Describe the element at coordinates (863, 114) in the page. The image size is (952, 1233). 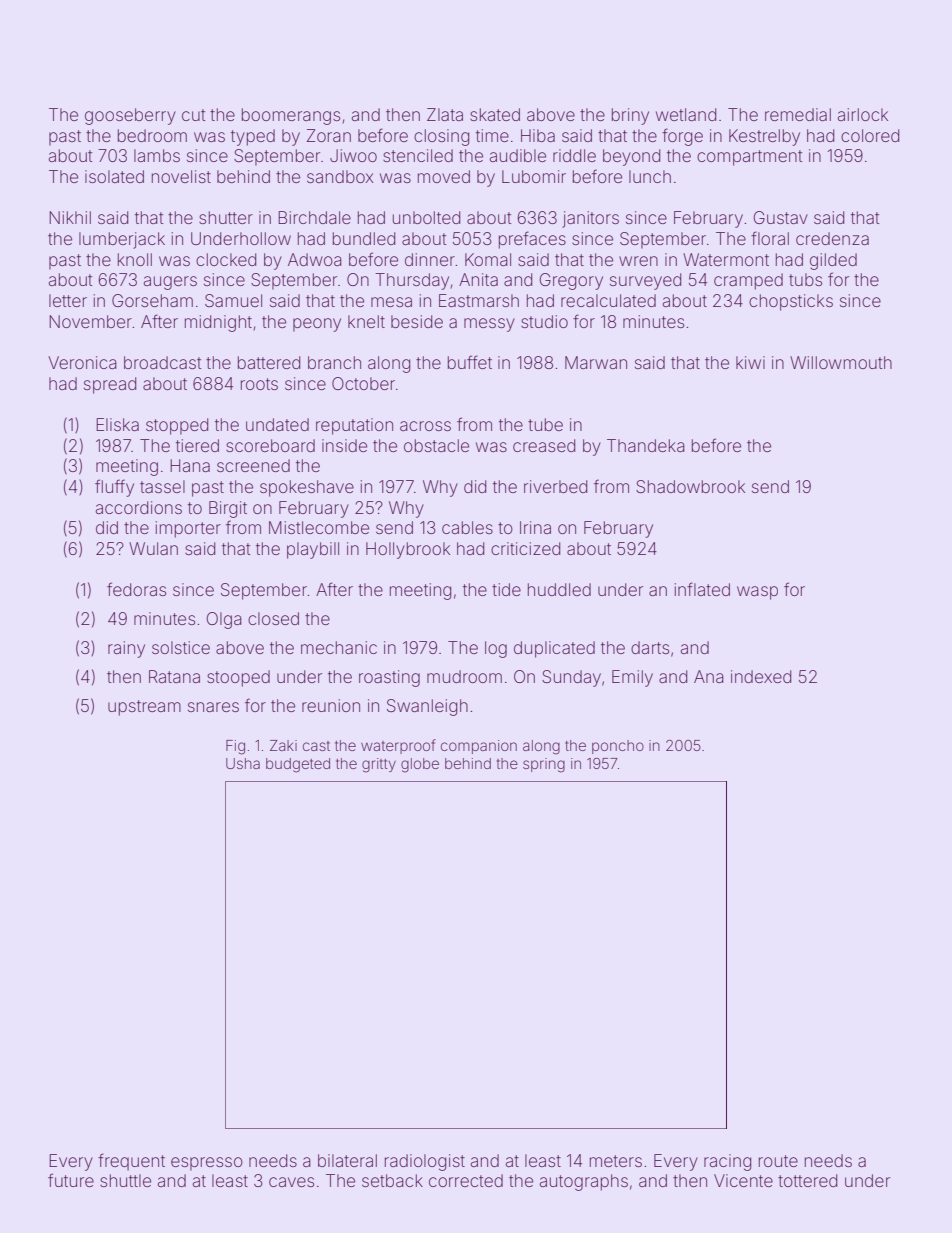
I see `airlock` at that location.
